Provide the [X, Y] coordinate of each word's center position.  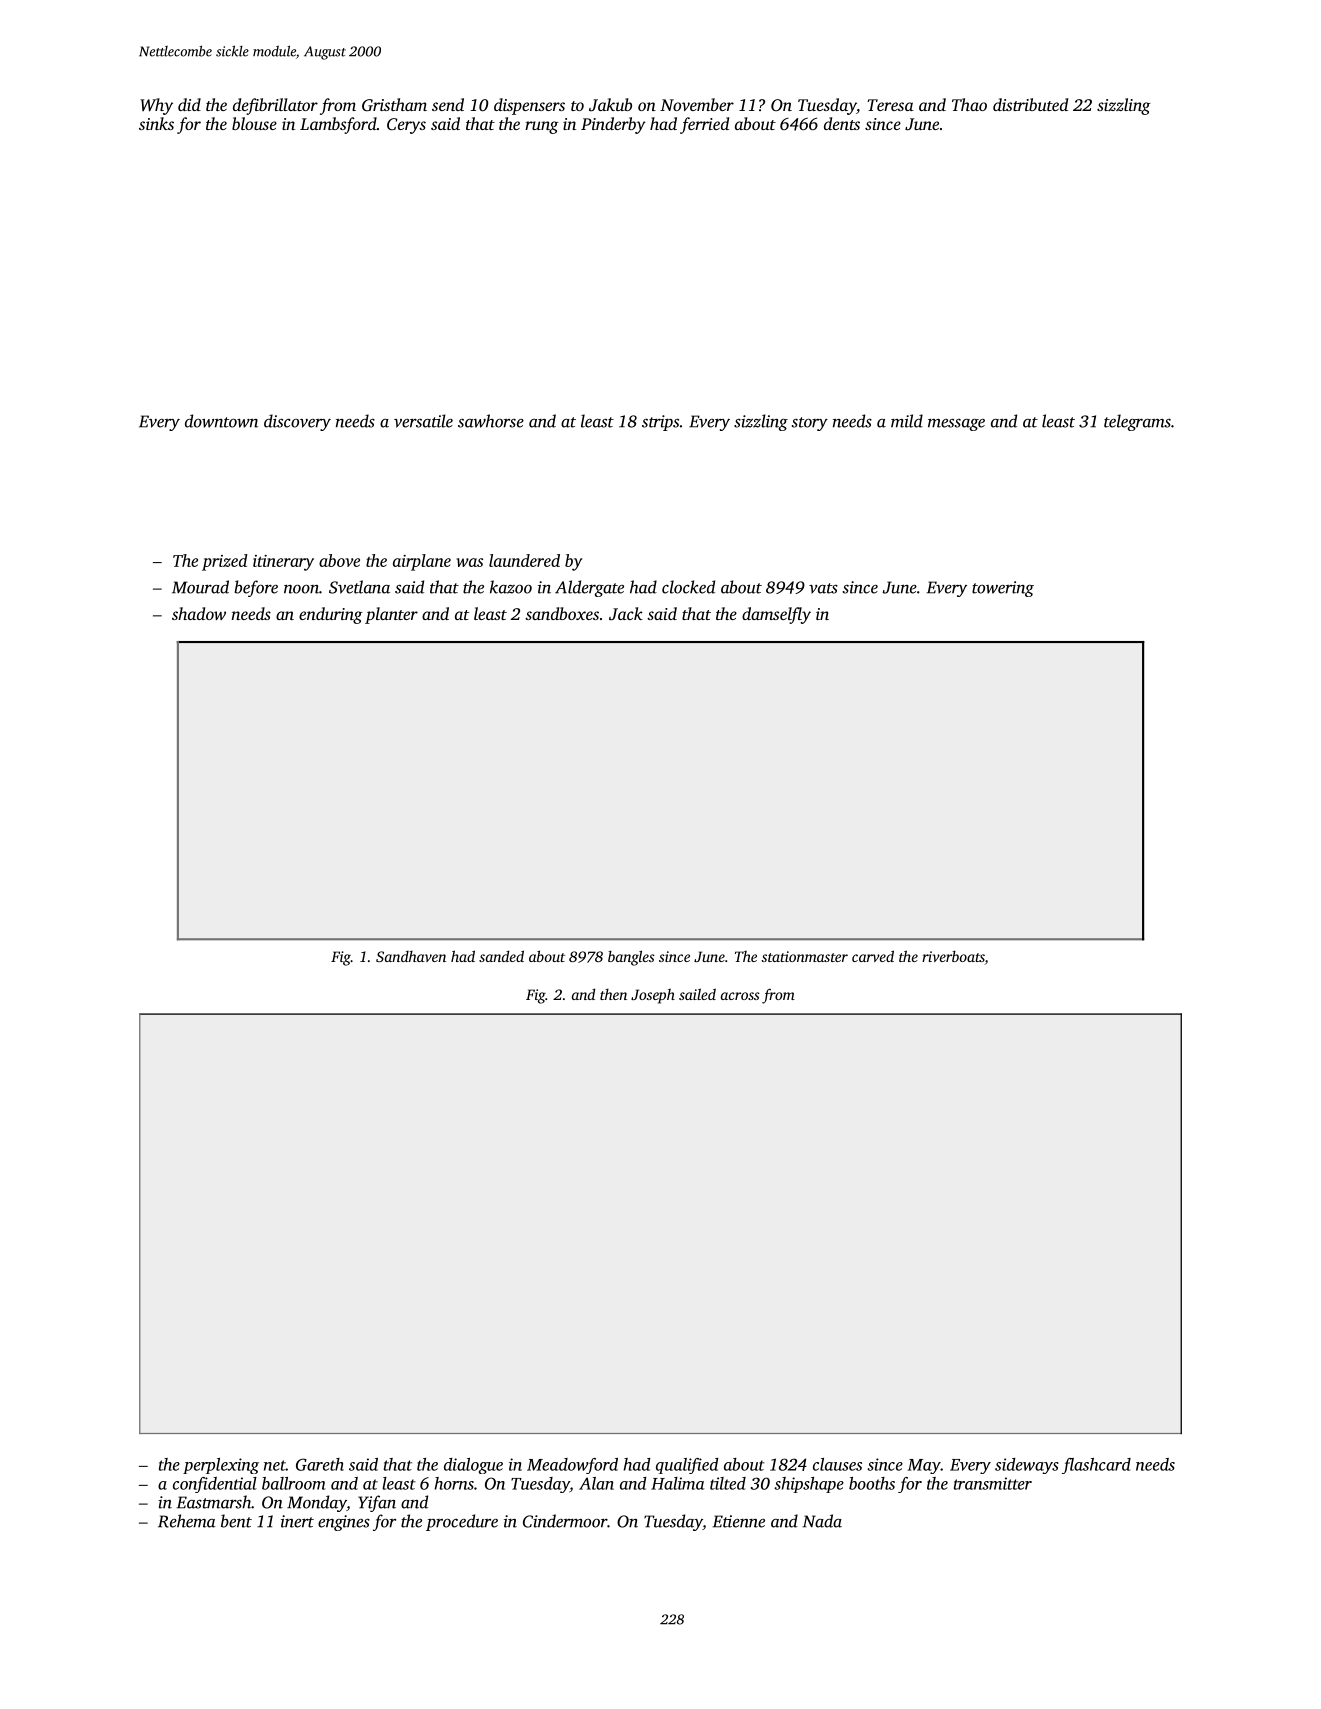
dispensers [529, 106]
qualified [687, 1466]
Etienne [738, 1521]
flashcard [1096, 1466]
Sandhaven [411, 956]
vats [823, 588]
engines [344, 1523]
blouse [254, 123]
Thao [969, 104]
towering [1003, 589]
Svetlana [359, 587]
